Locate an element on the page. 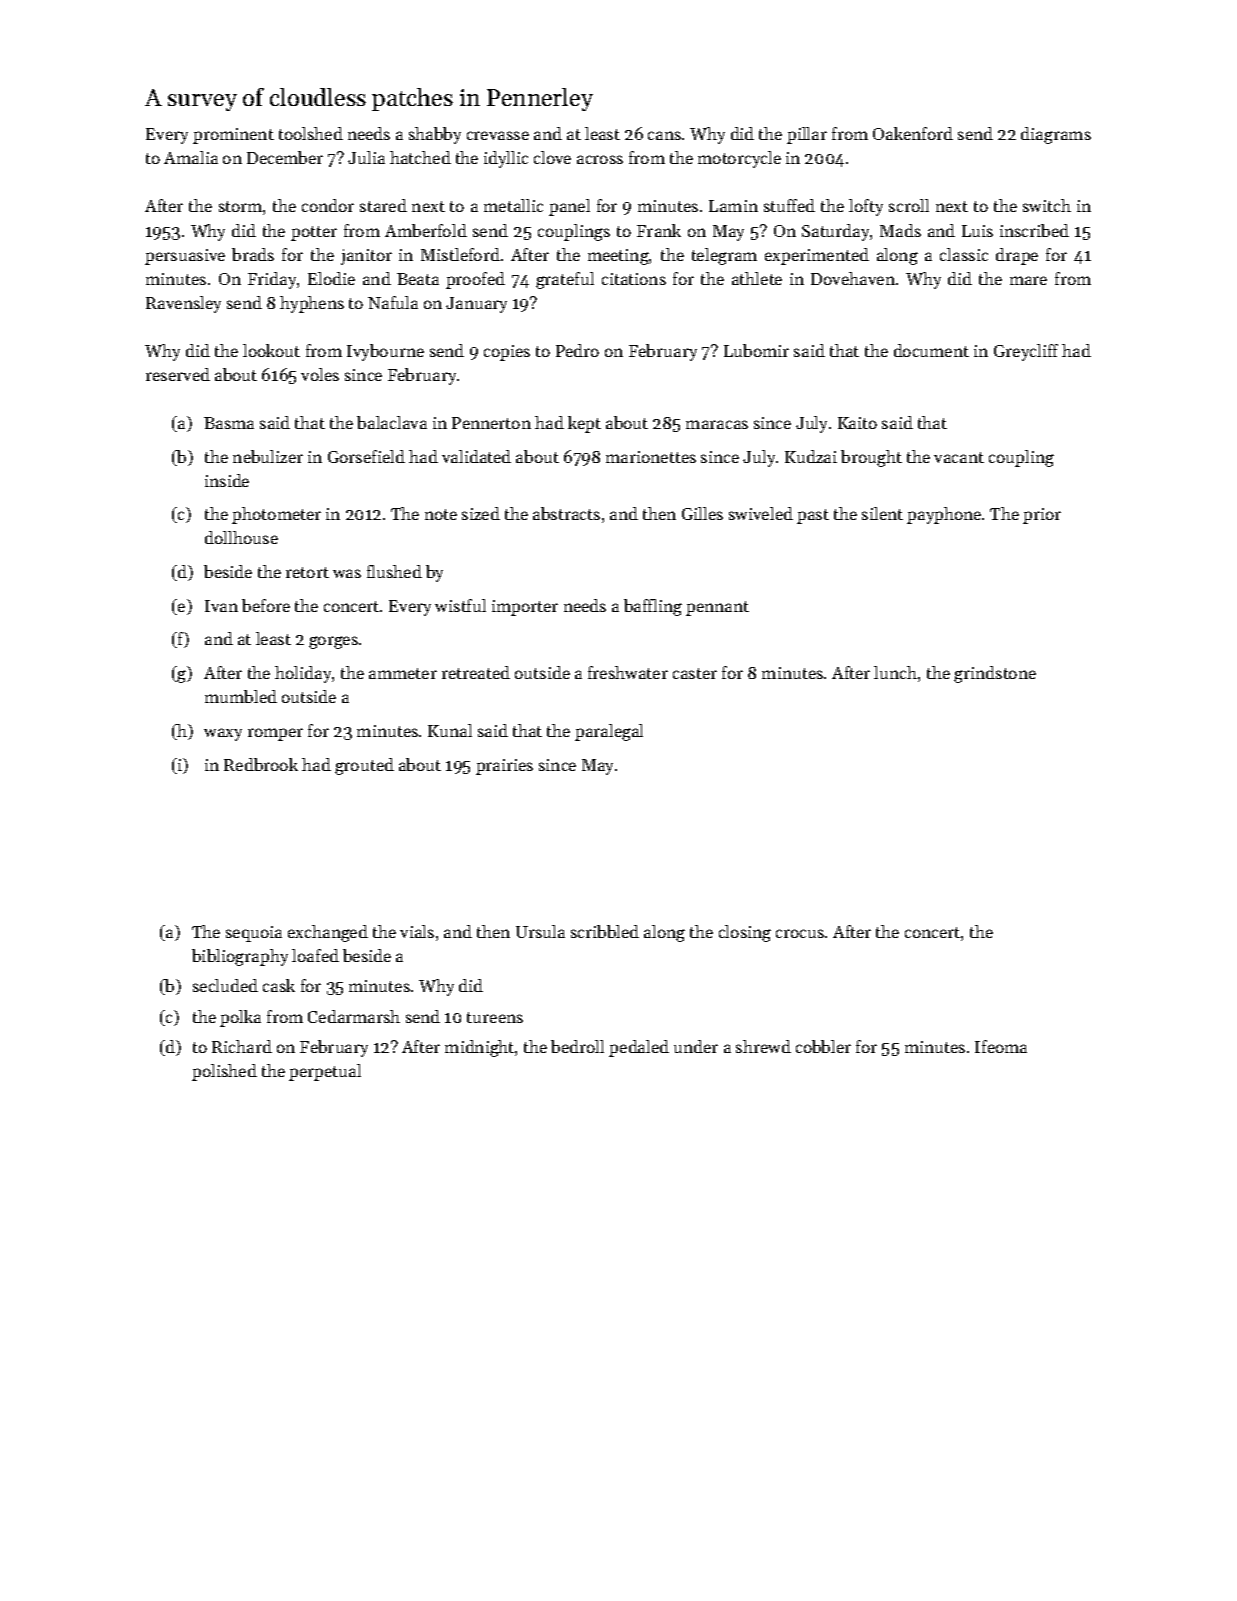 The image size is (1237, 1601). vials is located at coordinates (417, 931).
